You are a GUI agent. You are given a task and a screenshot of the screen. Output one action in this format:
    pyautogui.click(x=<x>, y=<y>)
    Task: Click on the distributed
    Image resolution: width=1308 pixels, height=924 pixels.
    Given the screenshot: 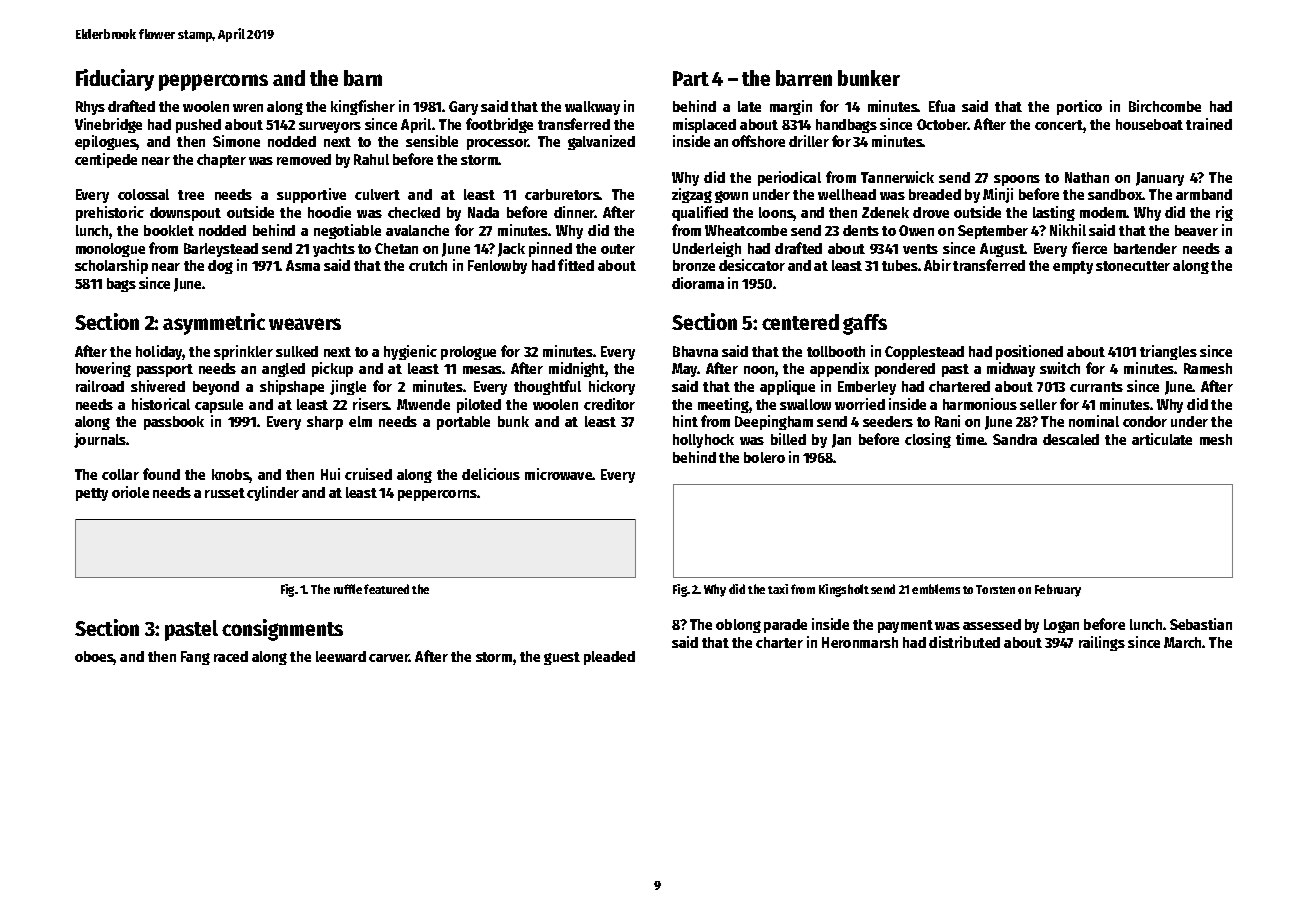 What is the action you would take?
    pyautogui.click(x=964, y=642)
